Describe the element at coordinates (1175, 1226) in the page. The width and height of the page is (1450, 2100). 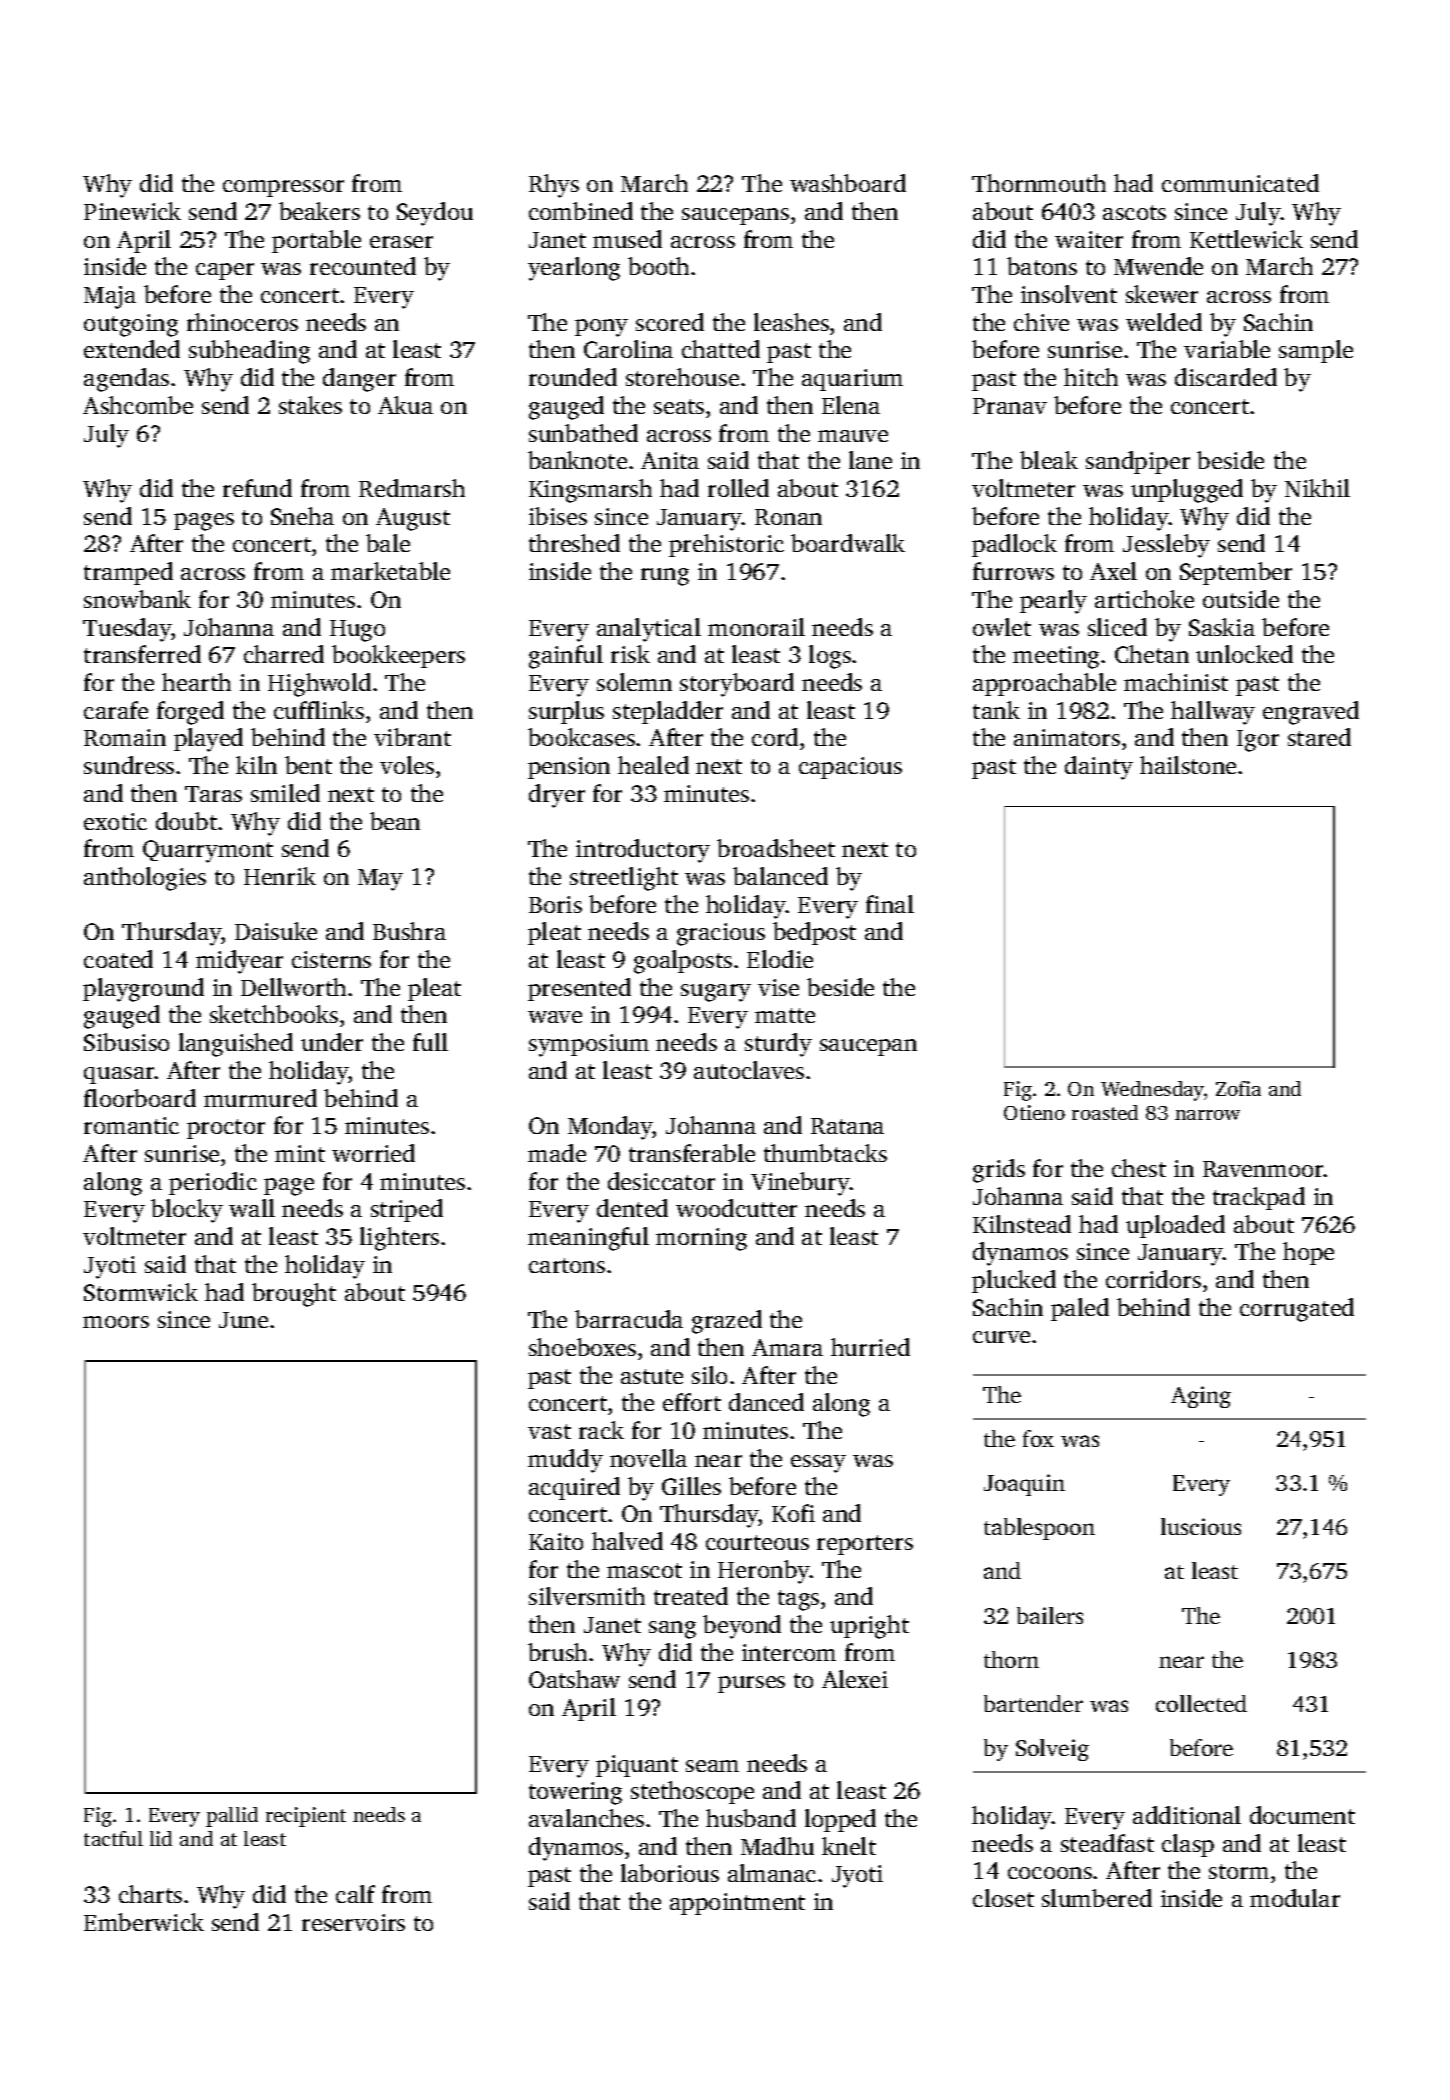
I see `uploaded` at that location.
